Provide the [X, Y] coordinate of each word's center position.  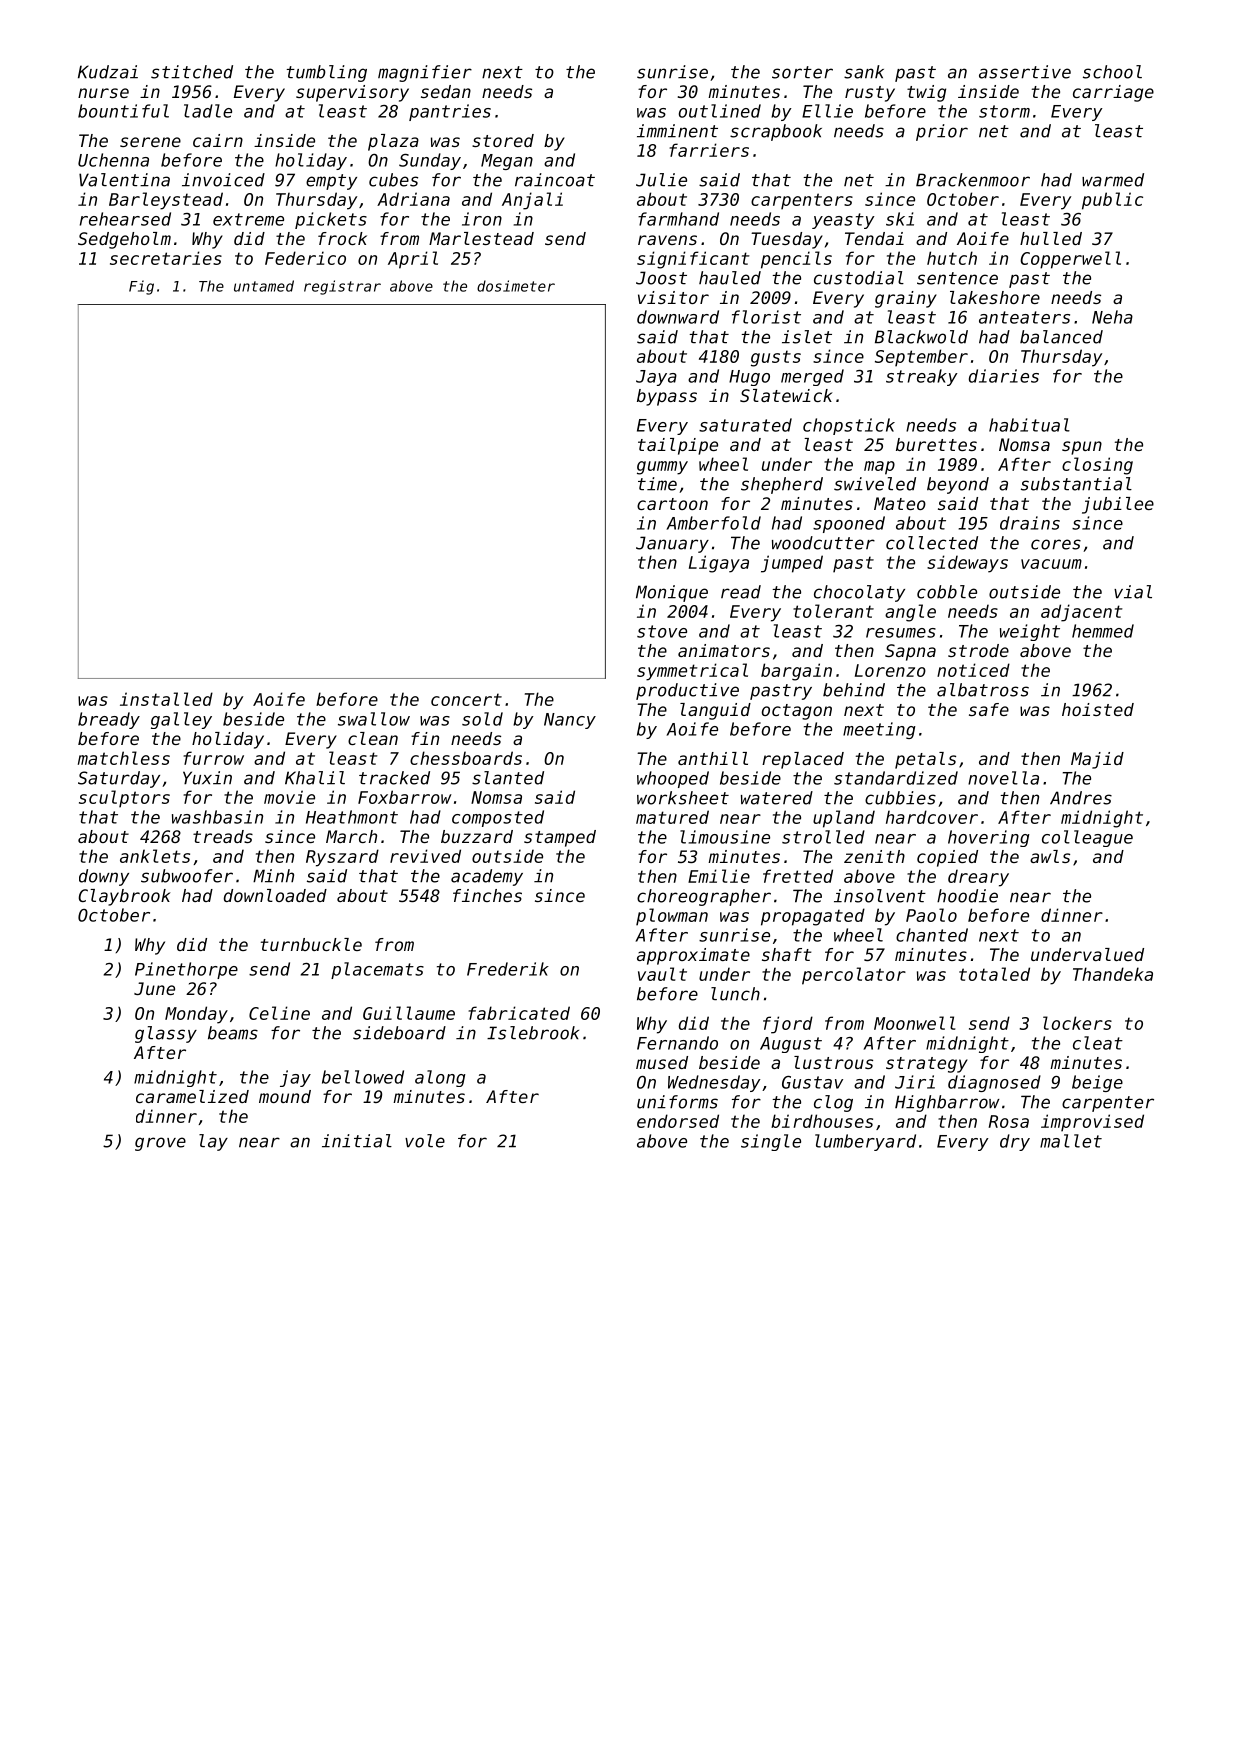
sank [864, 72]
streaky [922, 377]
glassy [166, 1034]
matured [672, 817]
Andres [1081, 798]
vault [662, 974]
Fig [141, 287]
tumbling [326, 73]
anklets [155, 856]
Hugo [749, 378]
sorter [802, 72]
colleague [1087, 838]
